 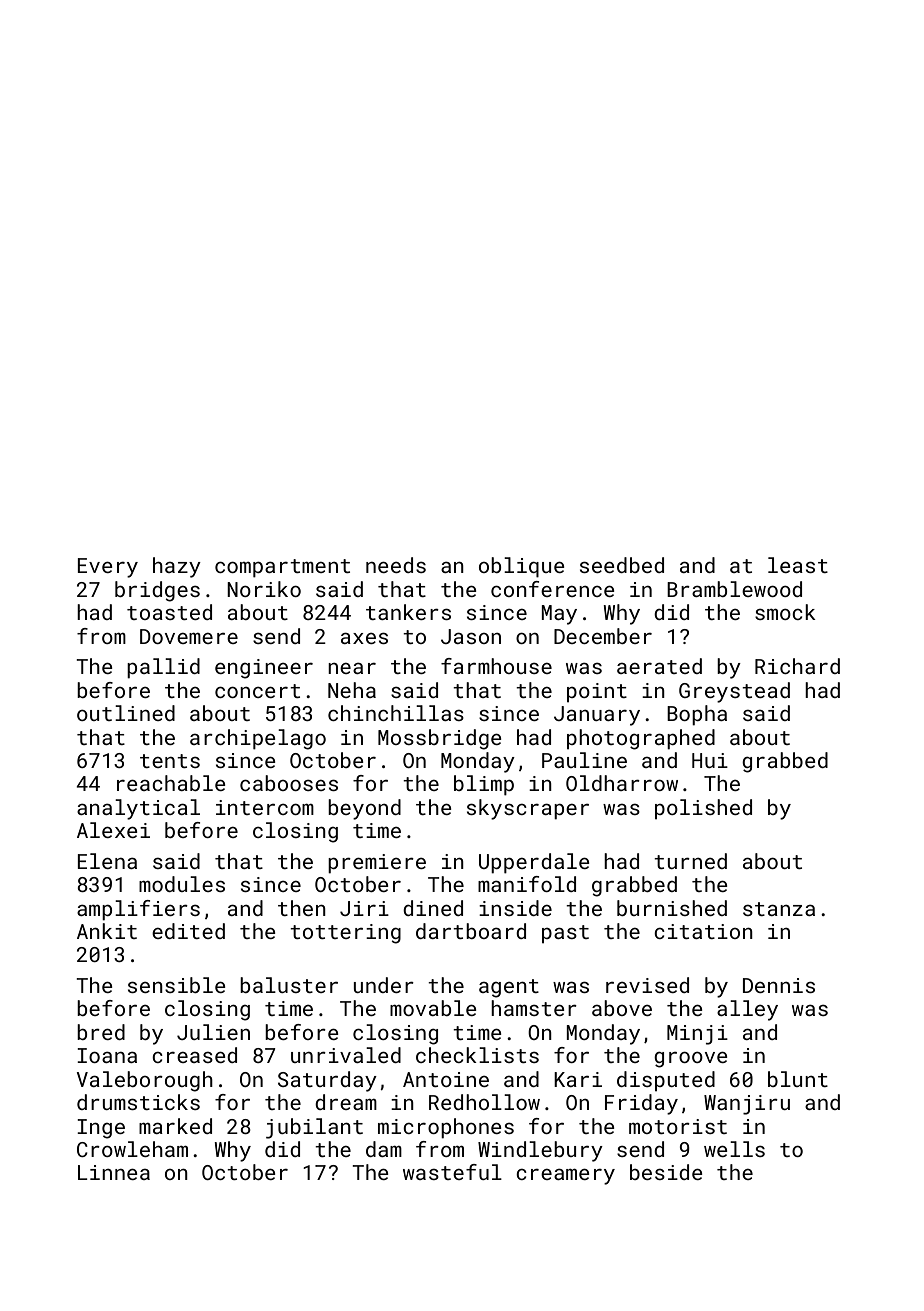 What do you see at coordinates (101, 1032) in the document?
I see `bred` at bounding box center [101, 1032].
